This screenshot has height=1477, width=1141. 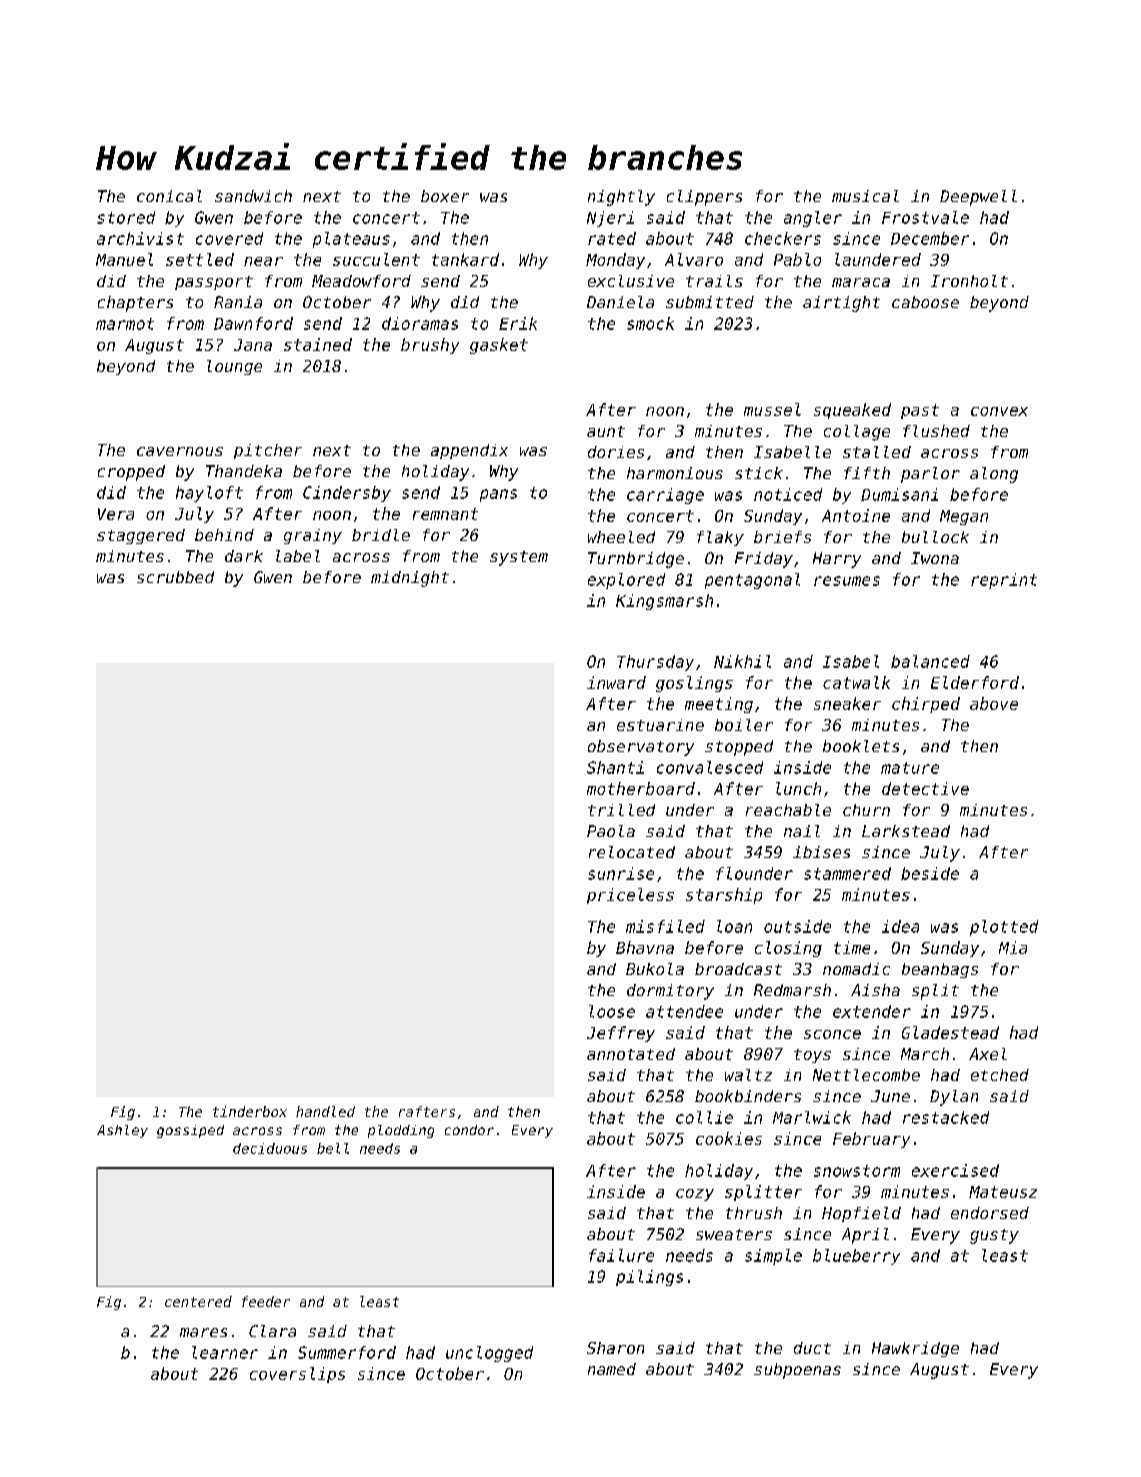 I want to click on blueberry, so click(x=856, y=1257).
